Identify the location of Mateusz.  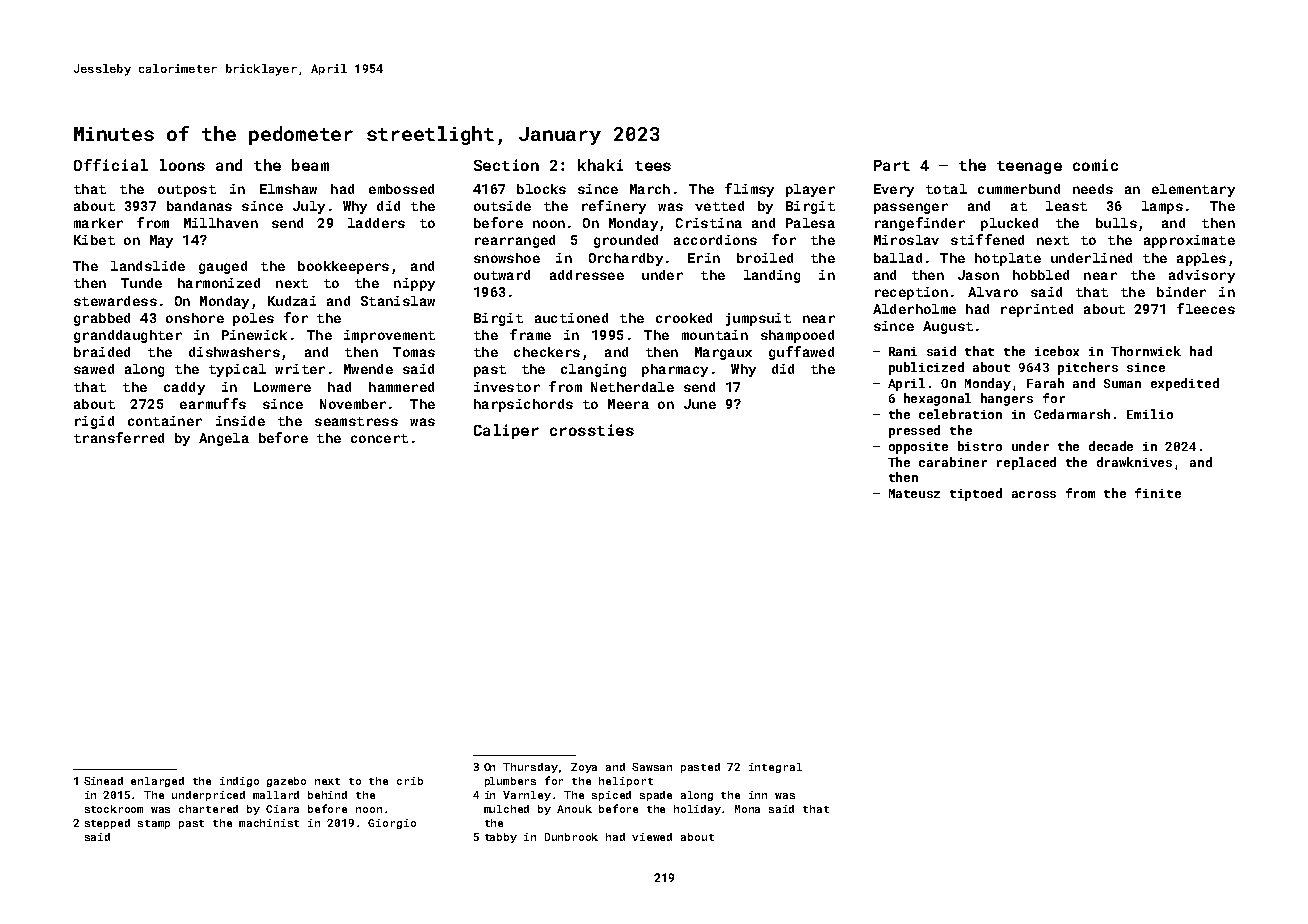
(914, 493).
